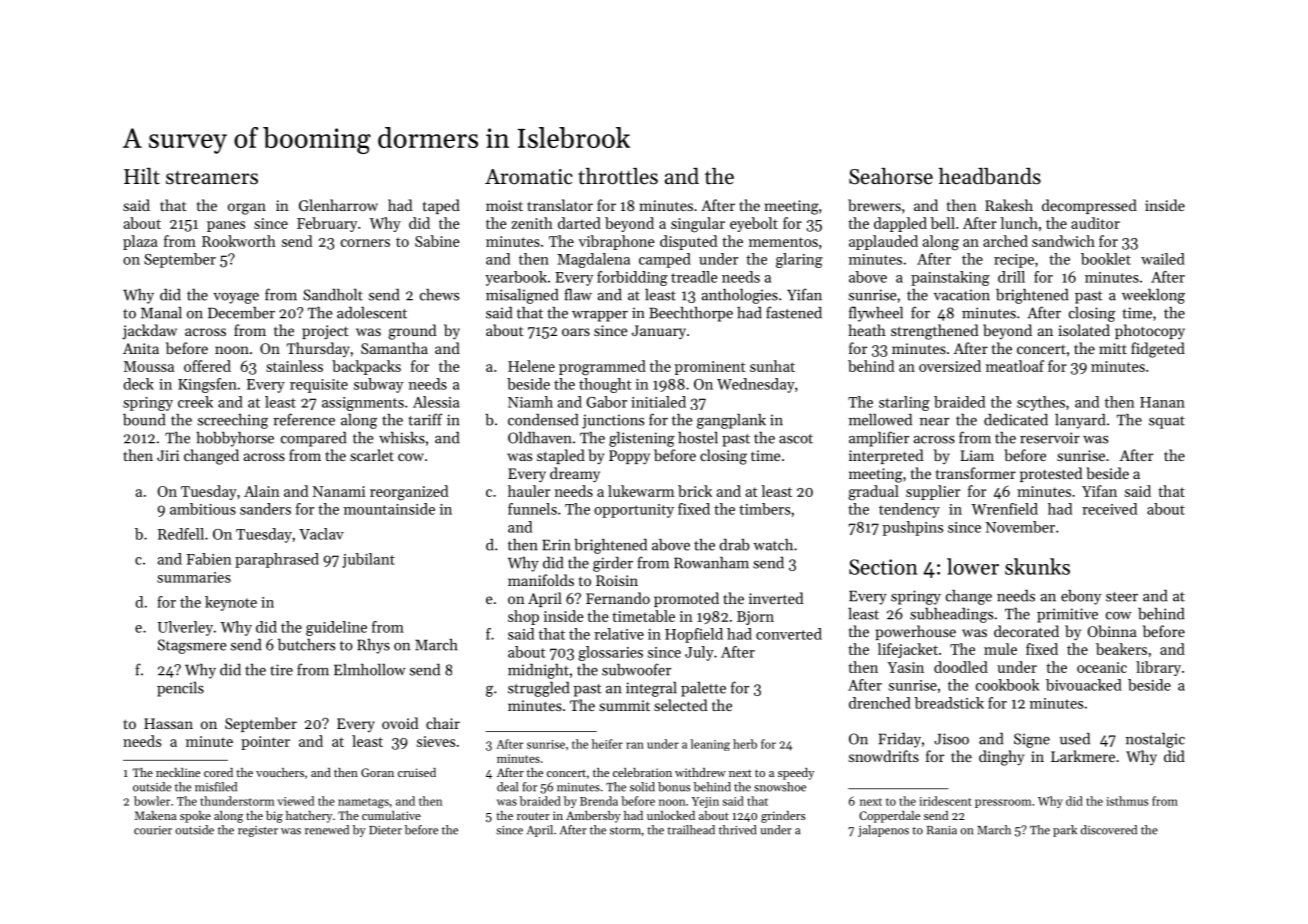  I want to click on router, so click(533, 816).
